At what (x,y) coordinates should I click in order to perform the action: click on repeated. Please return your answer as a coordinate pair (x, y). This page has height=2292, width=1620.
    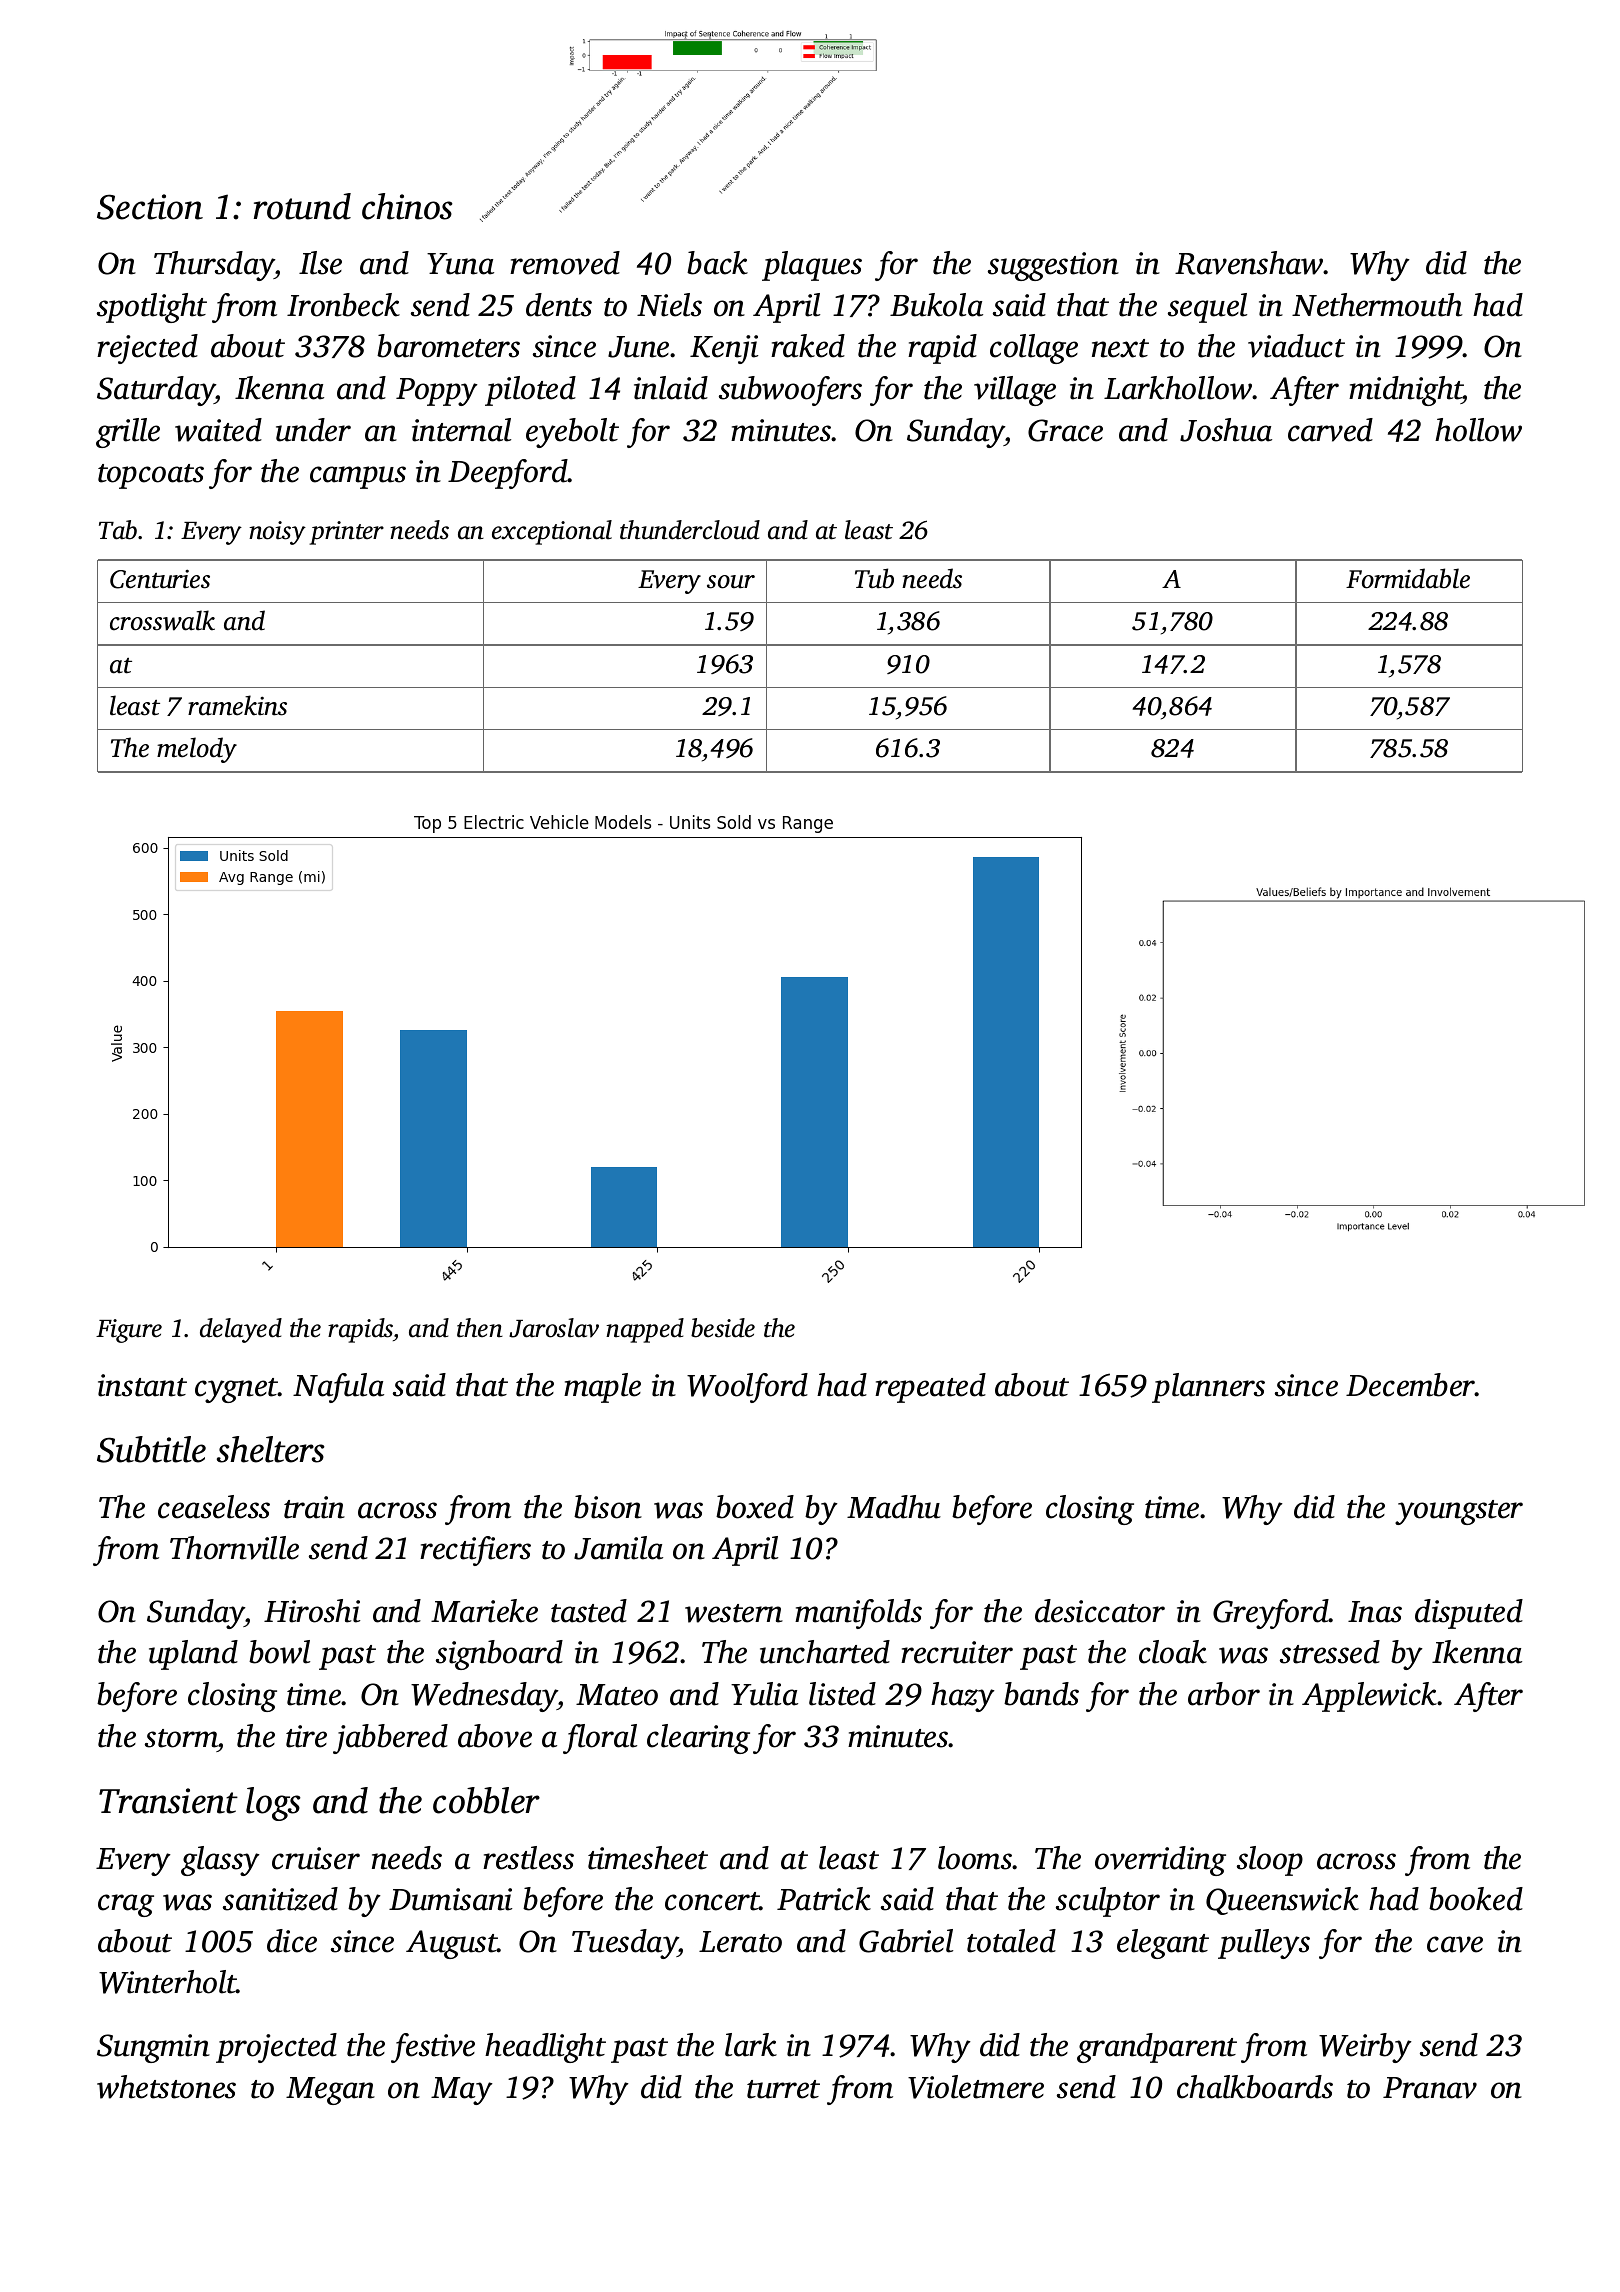
    Looking at the image, I should click on (930, 1388).
